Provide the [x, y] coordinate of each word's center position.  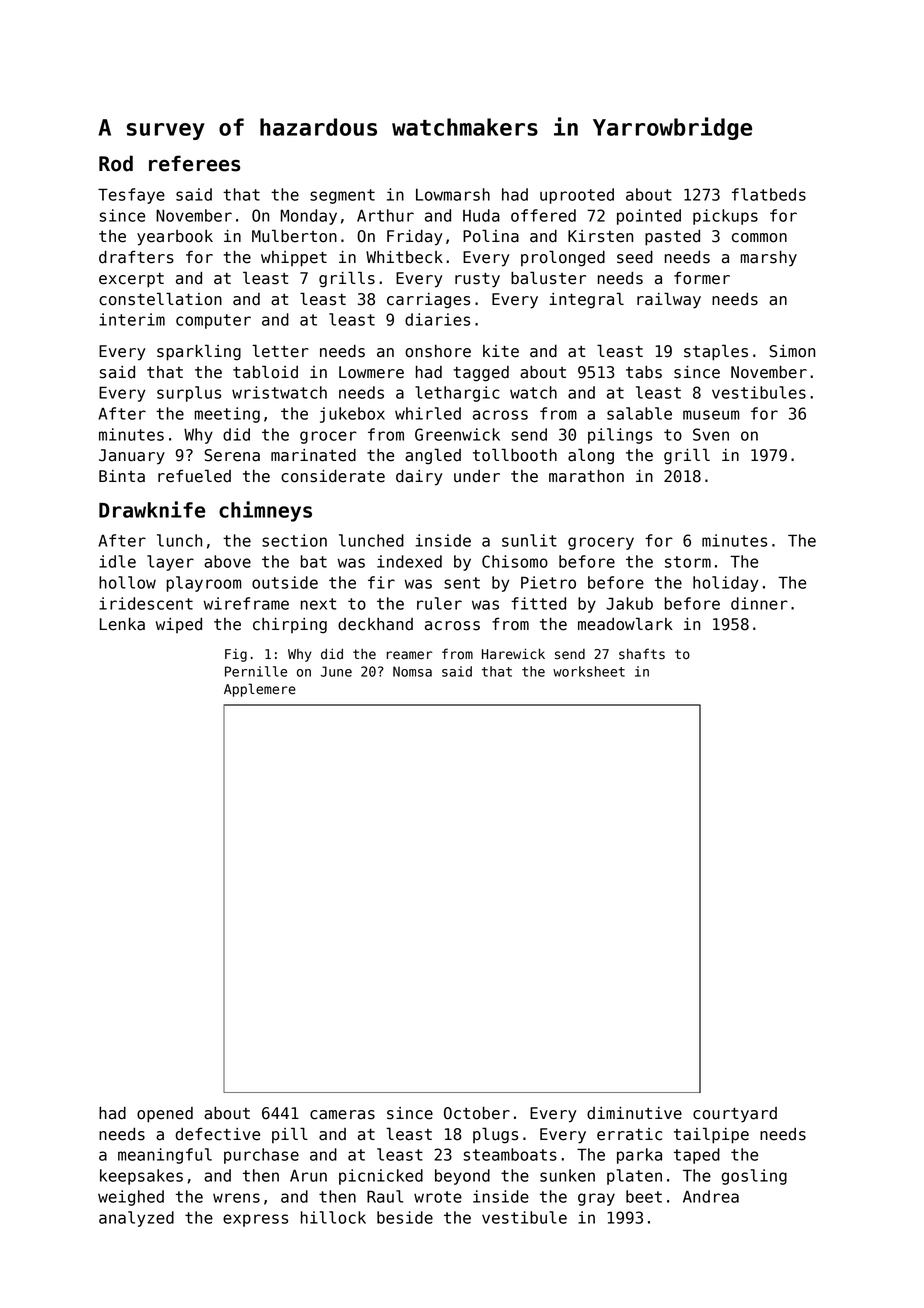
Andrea [711, 1196]
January [132, 457]
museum [711, 415]
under [477, 476]
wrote [438, 1197]
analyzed [136, 1219]
